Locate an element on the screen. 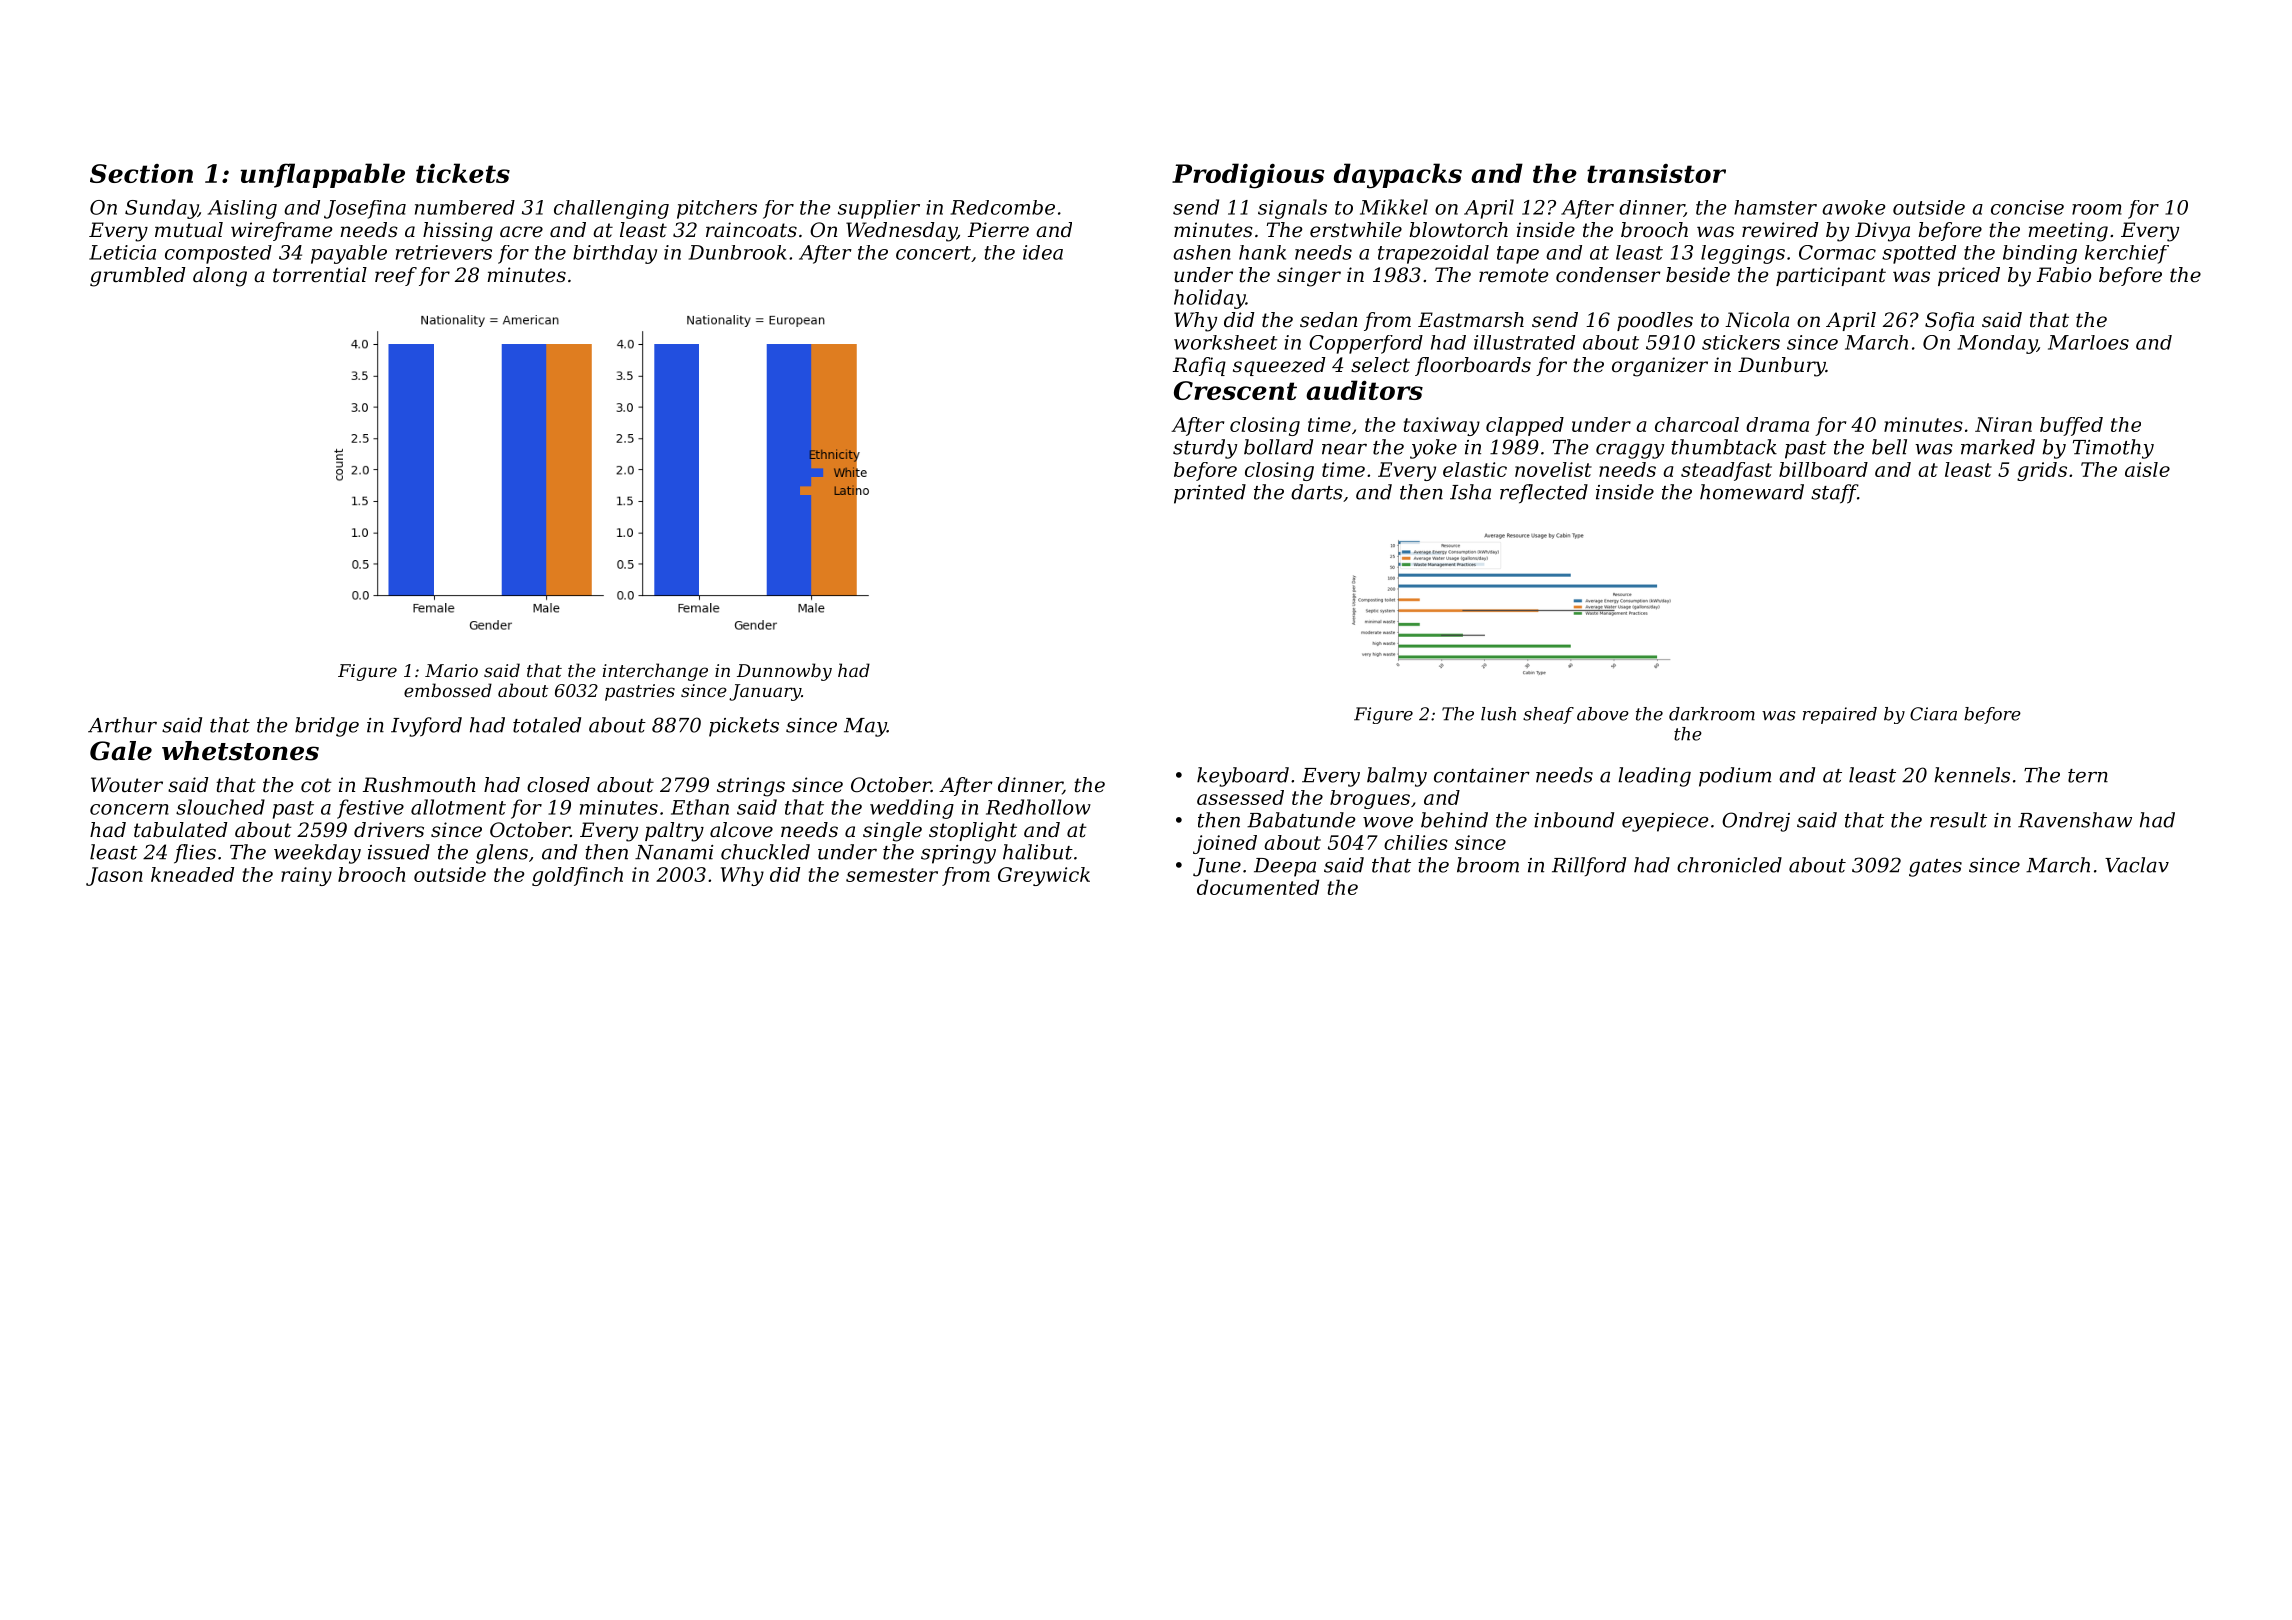 The image size is (2292, 1620). reef is located at coordinates (396, 276).
